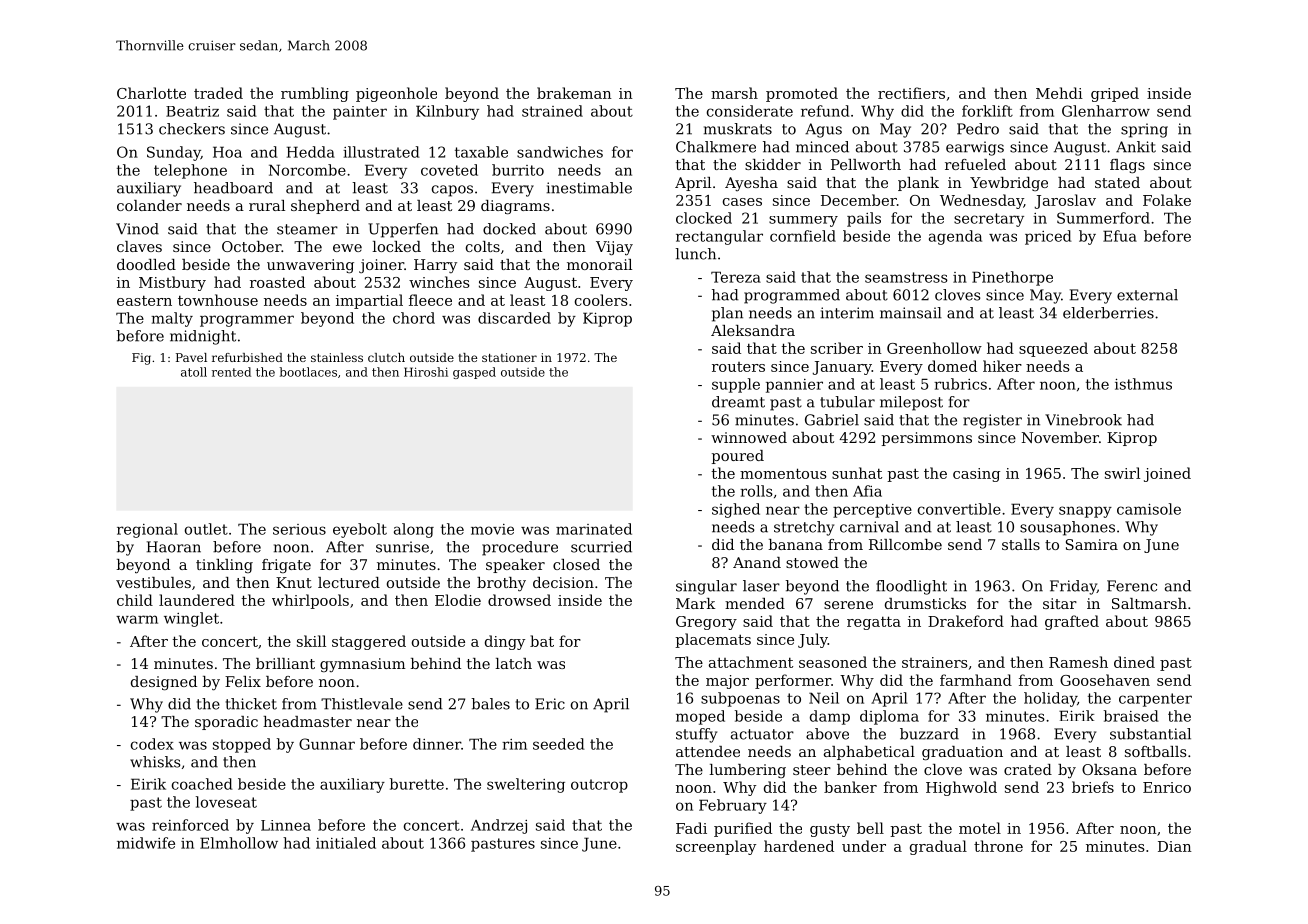  What do you see at coordinates (308, 372) in the screenshot?
I see `bootlaces` at bounding box center [308, 372].
